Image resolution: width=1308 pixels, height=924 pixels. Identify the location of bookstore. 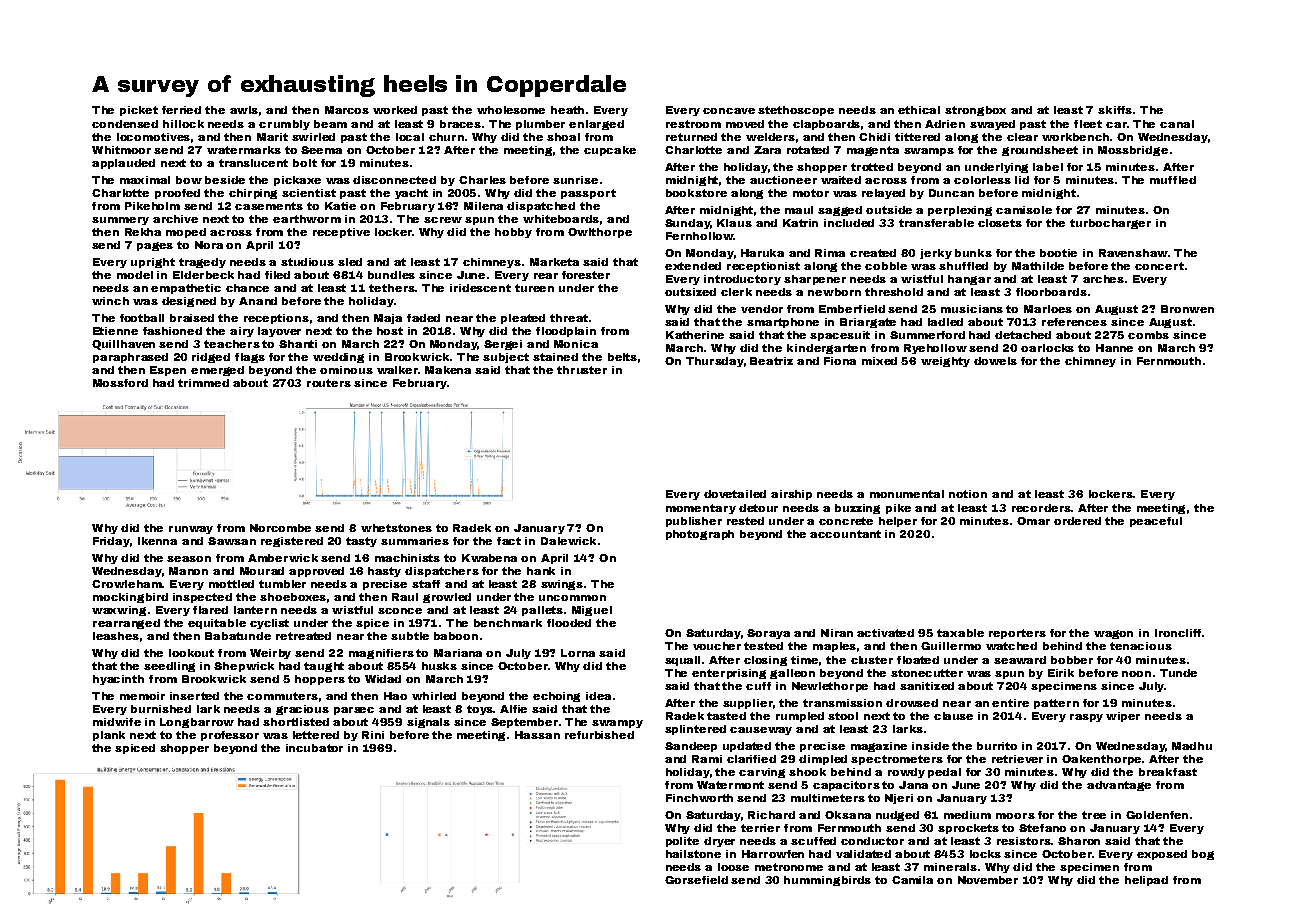
(696, 193).
